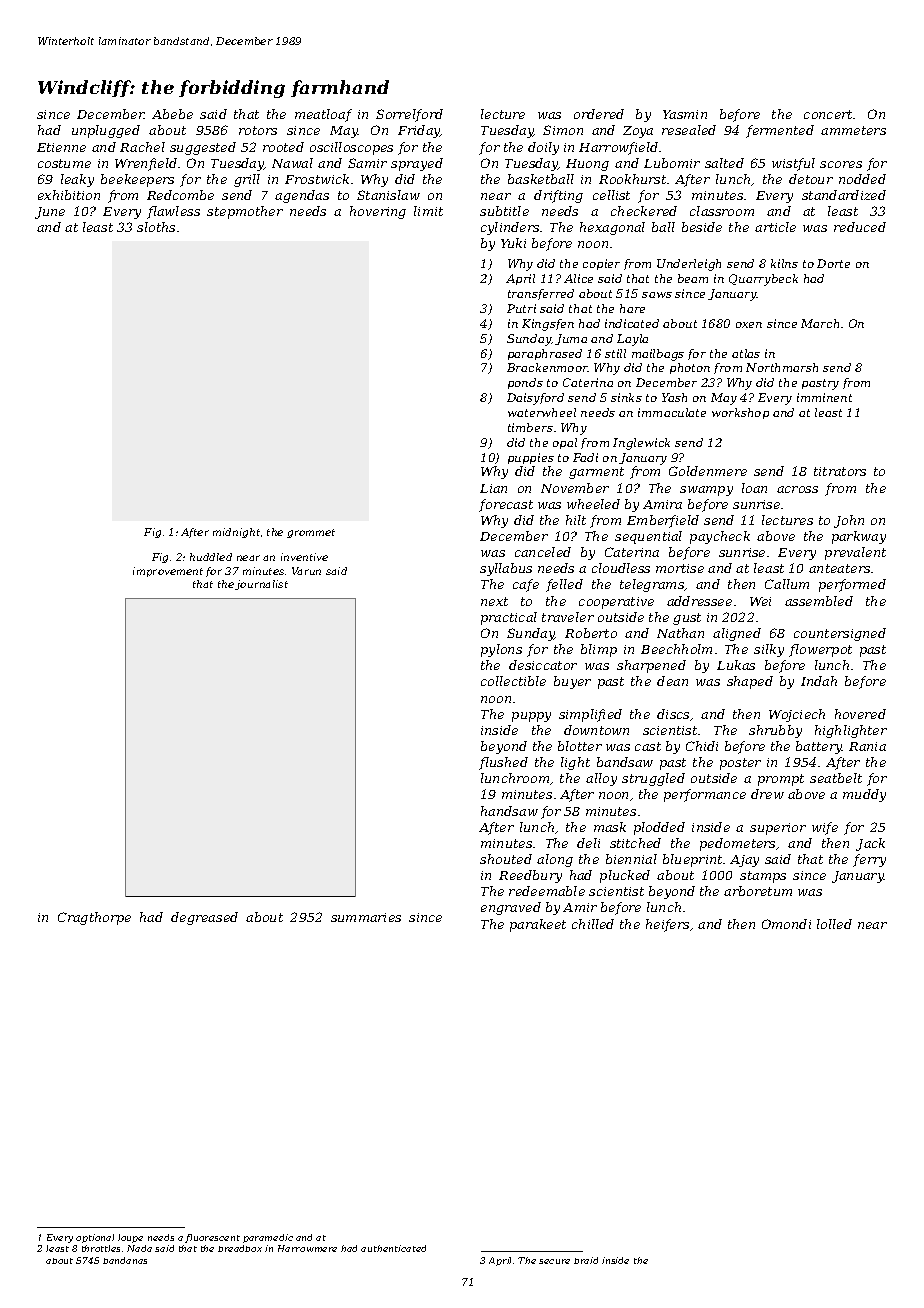  I want to click on concert, so click(829, 114).
